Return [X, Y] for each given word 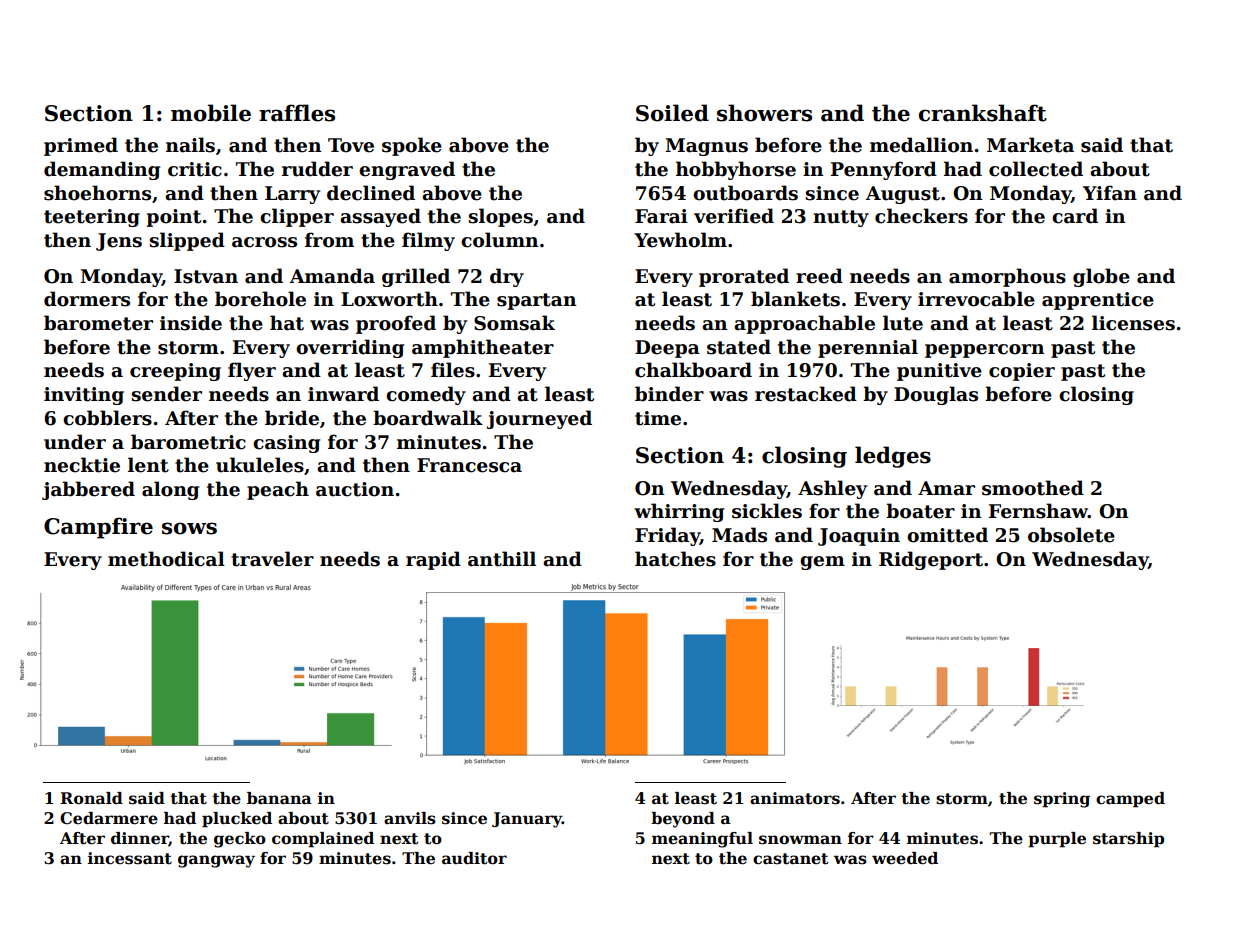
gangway [216, 861]
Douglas [936, 395]
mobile [211, 113]
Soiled [672, 113]
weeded [905, 858]
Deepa [667, 349]
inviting [84, 396]
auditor [474, 858]
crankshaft [983, 113]
